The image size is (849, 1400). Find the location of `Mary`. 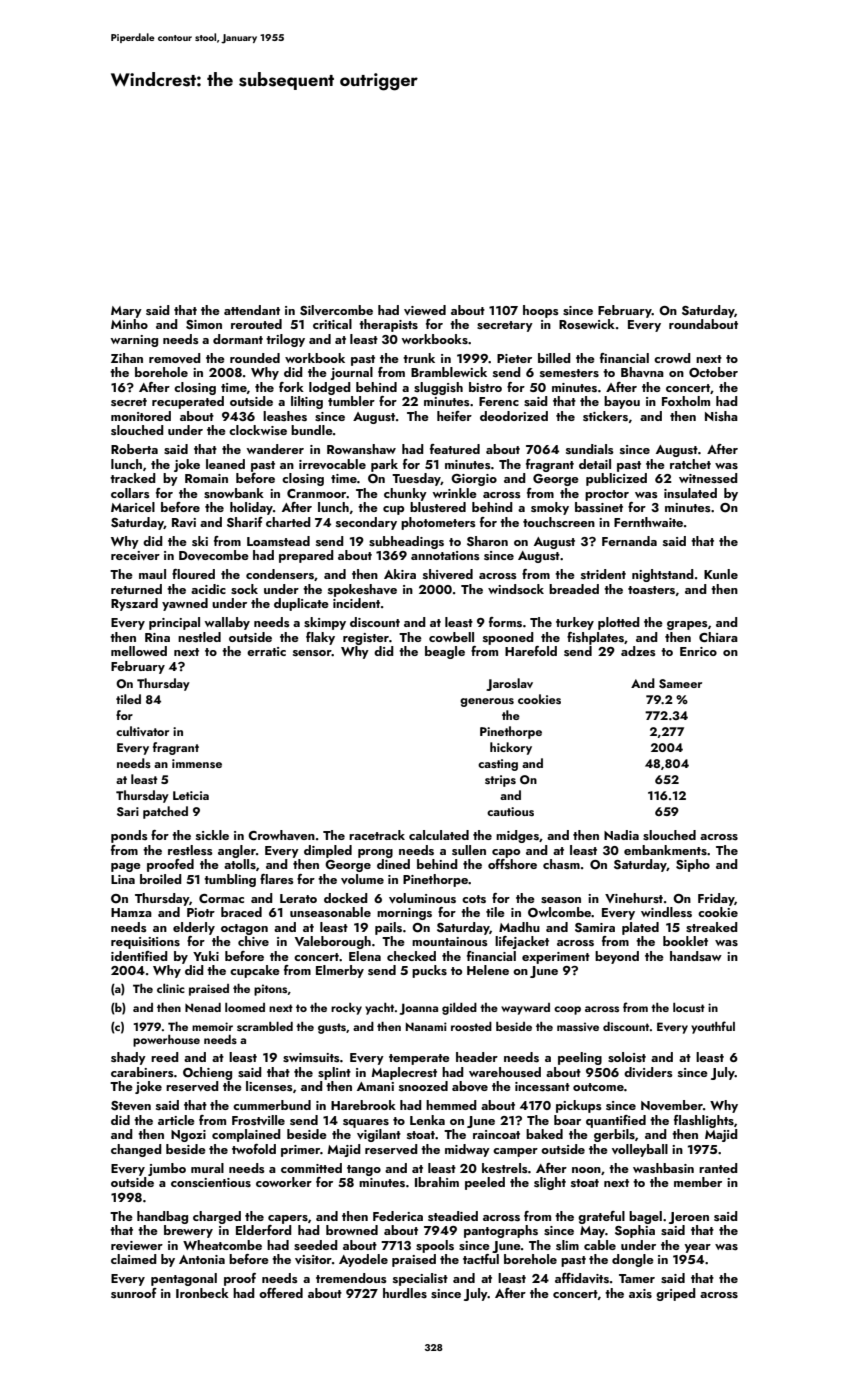

Mary is located at coordinates (126, 312).
